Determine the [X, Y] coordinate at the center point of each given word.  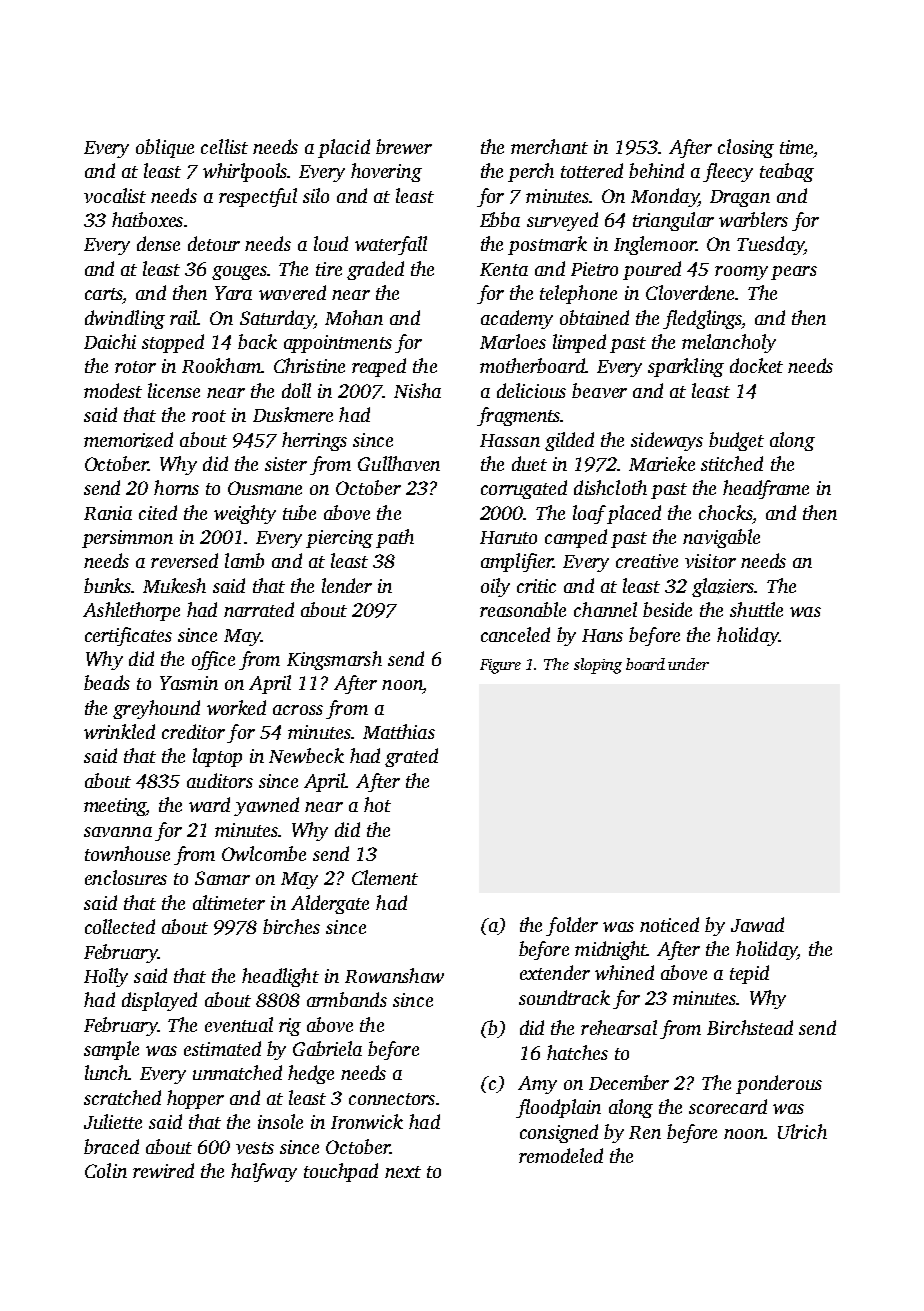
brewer [404, 146]
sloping [598, 666]
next [403, 1172]
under [688, 664]
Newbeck [306, 755]
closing [746, 148]
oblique [165, 148]
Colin [106, 1170]
